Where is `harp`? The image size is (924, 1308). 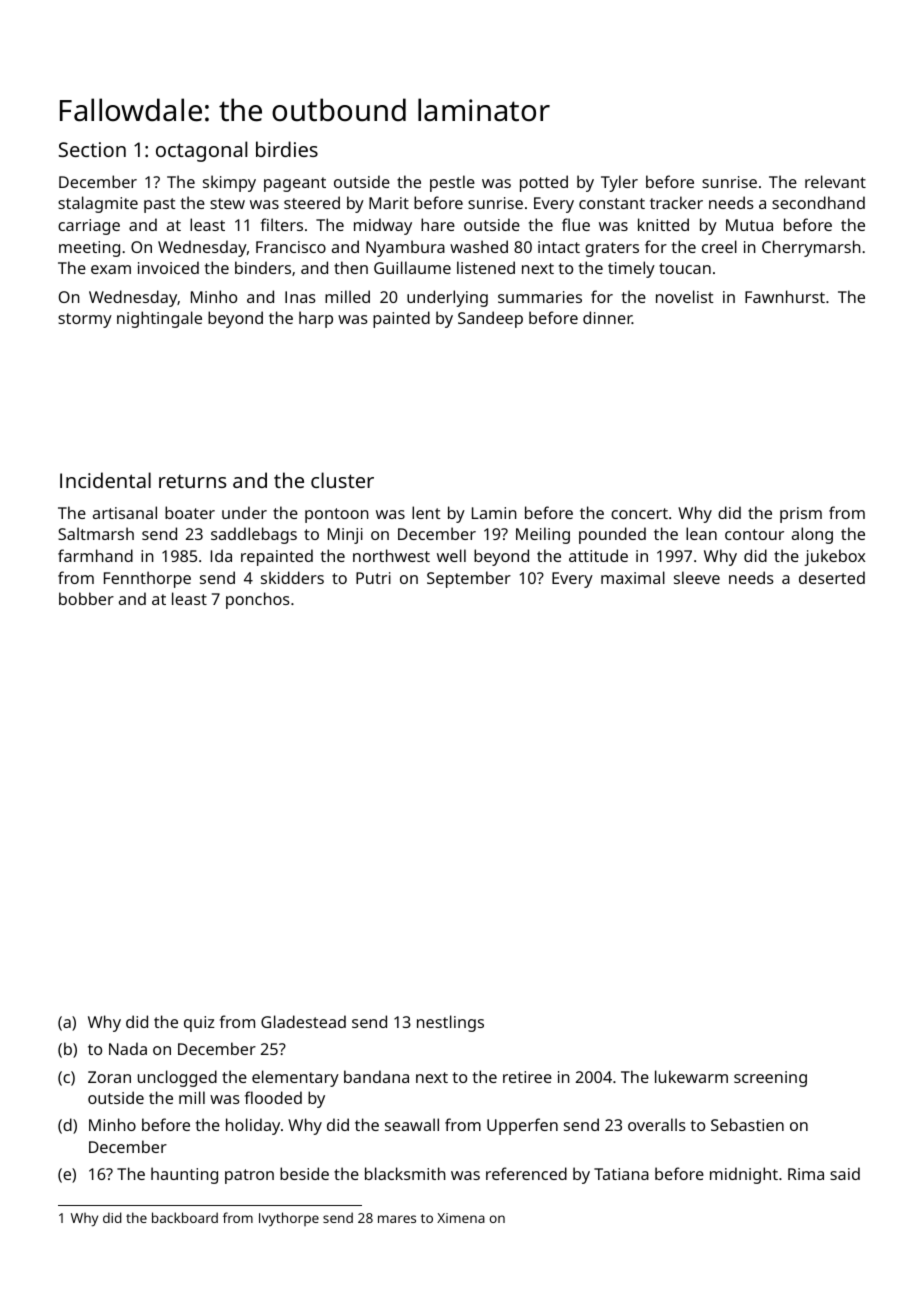 harp is located at coordinates (316, 319).
